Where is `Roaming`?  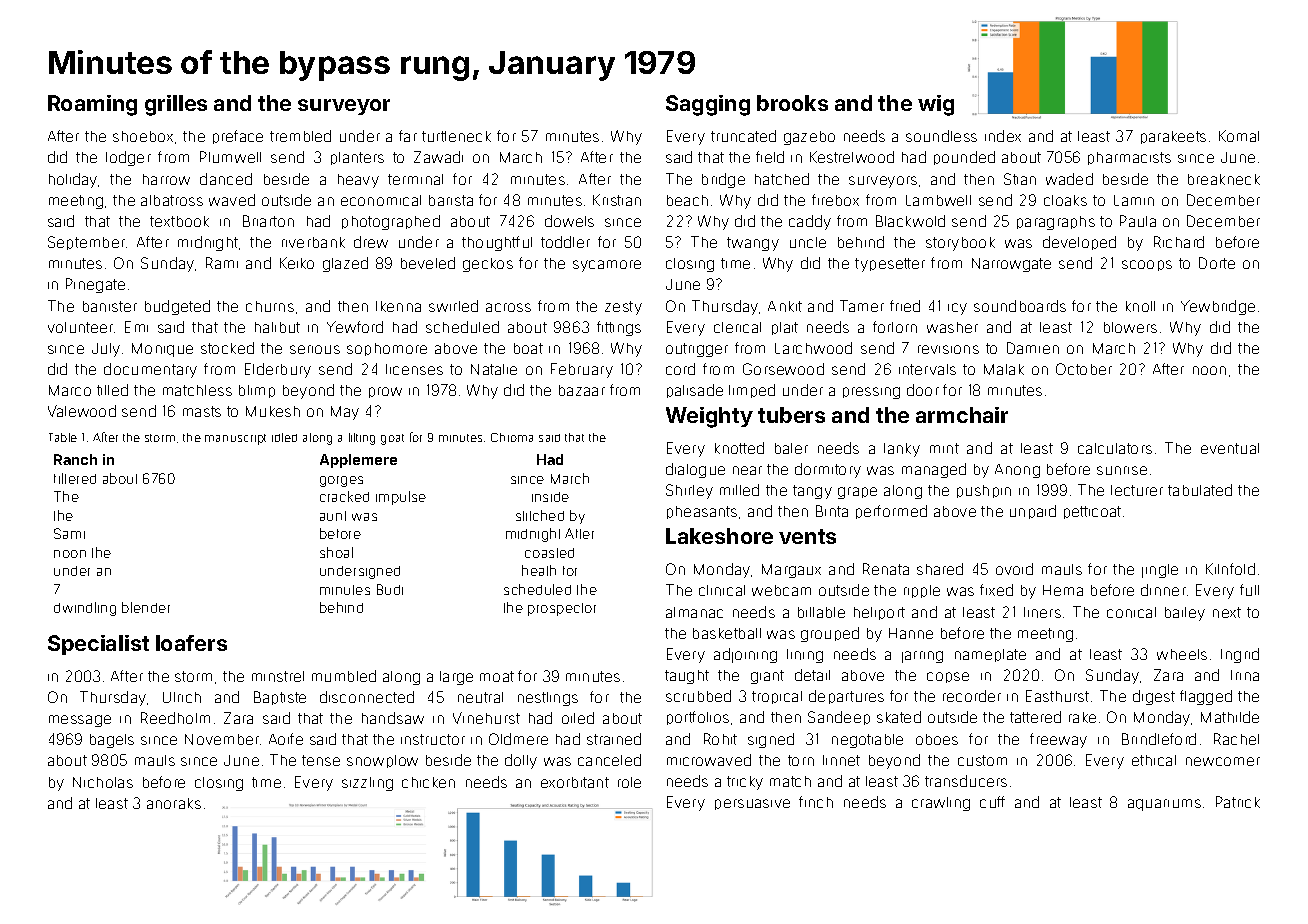
Roaming is located at coordinates (92, 105).
